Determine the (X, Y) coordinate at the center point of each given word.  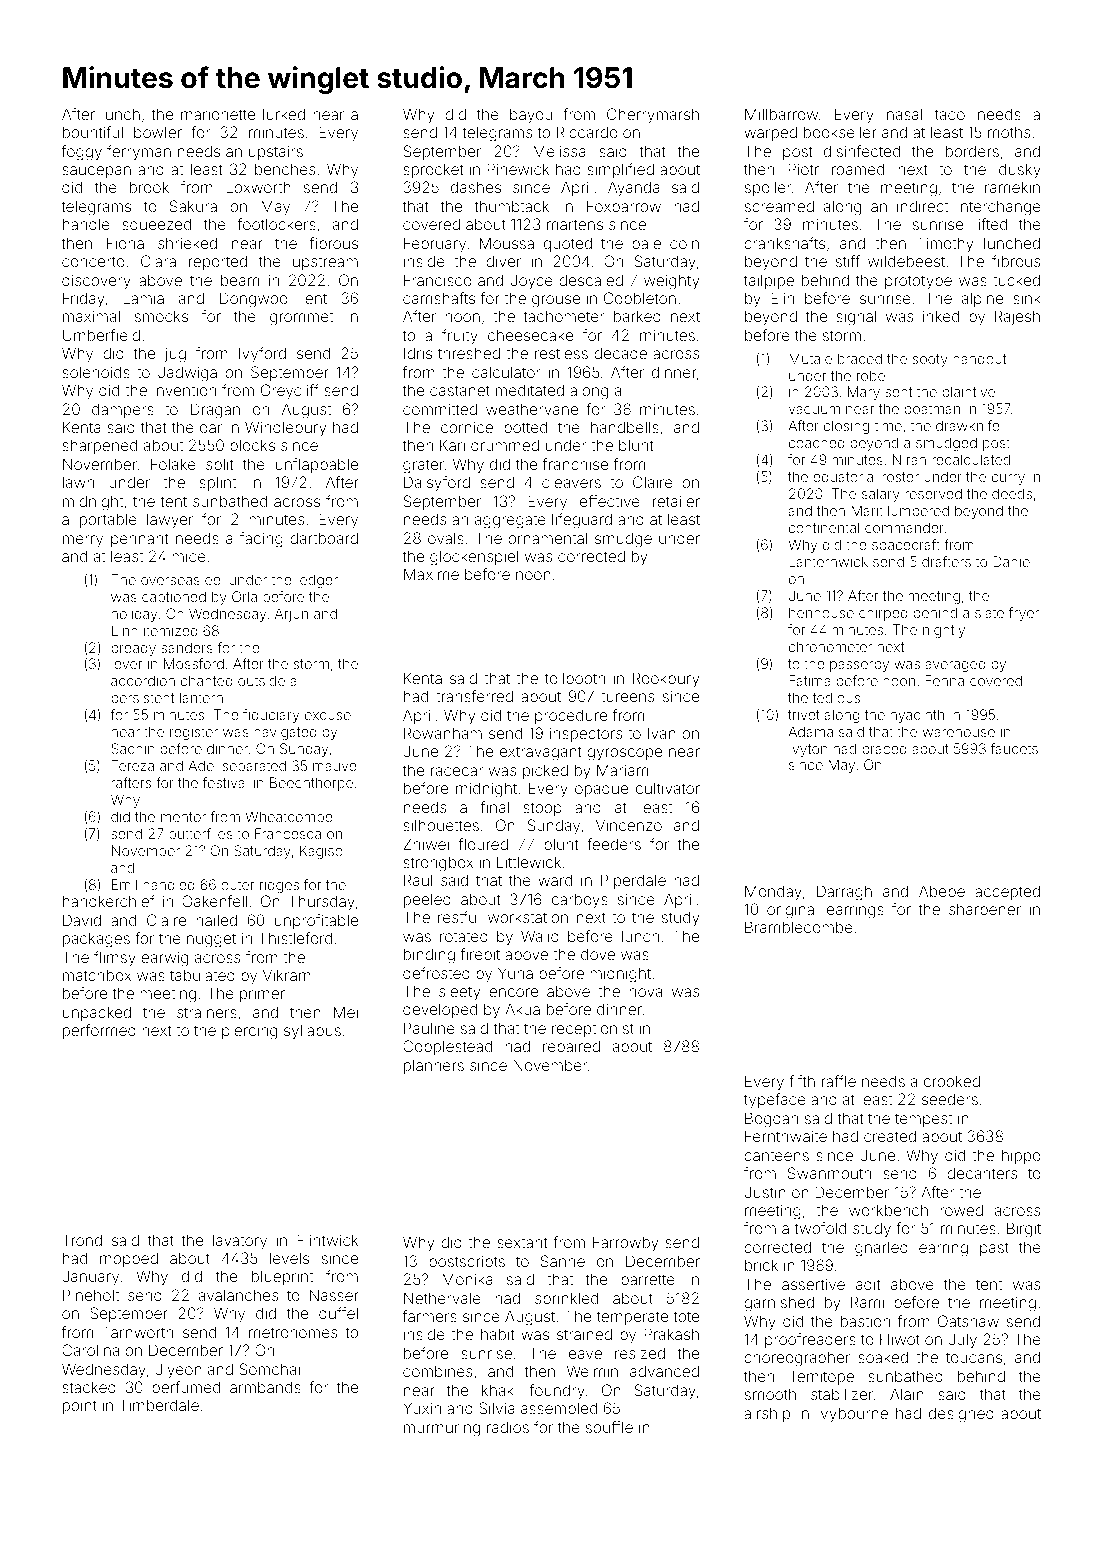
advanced (664, 1371)
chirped (883, 614)
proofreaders (810, 1340)
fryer (1024, 614)
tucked (1016, 280)
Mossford (194, 663)
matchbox (97, 975)
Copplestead (447, 1047)
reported (218, 262)
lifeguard (582, 521)
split (219, 465)
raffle (839, 1081)
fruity (460, 336)
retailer (676, 501)
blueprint (282, 1277)
